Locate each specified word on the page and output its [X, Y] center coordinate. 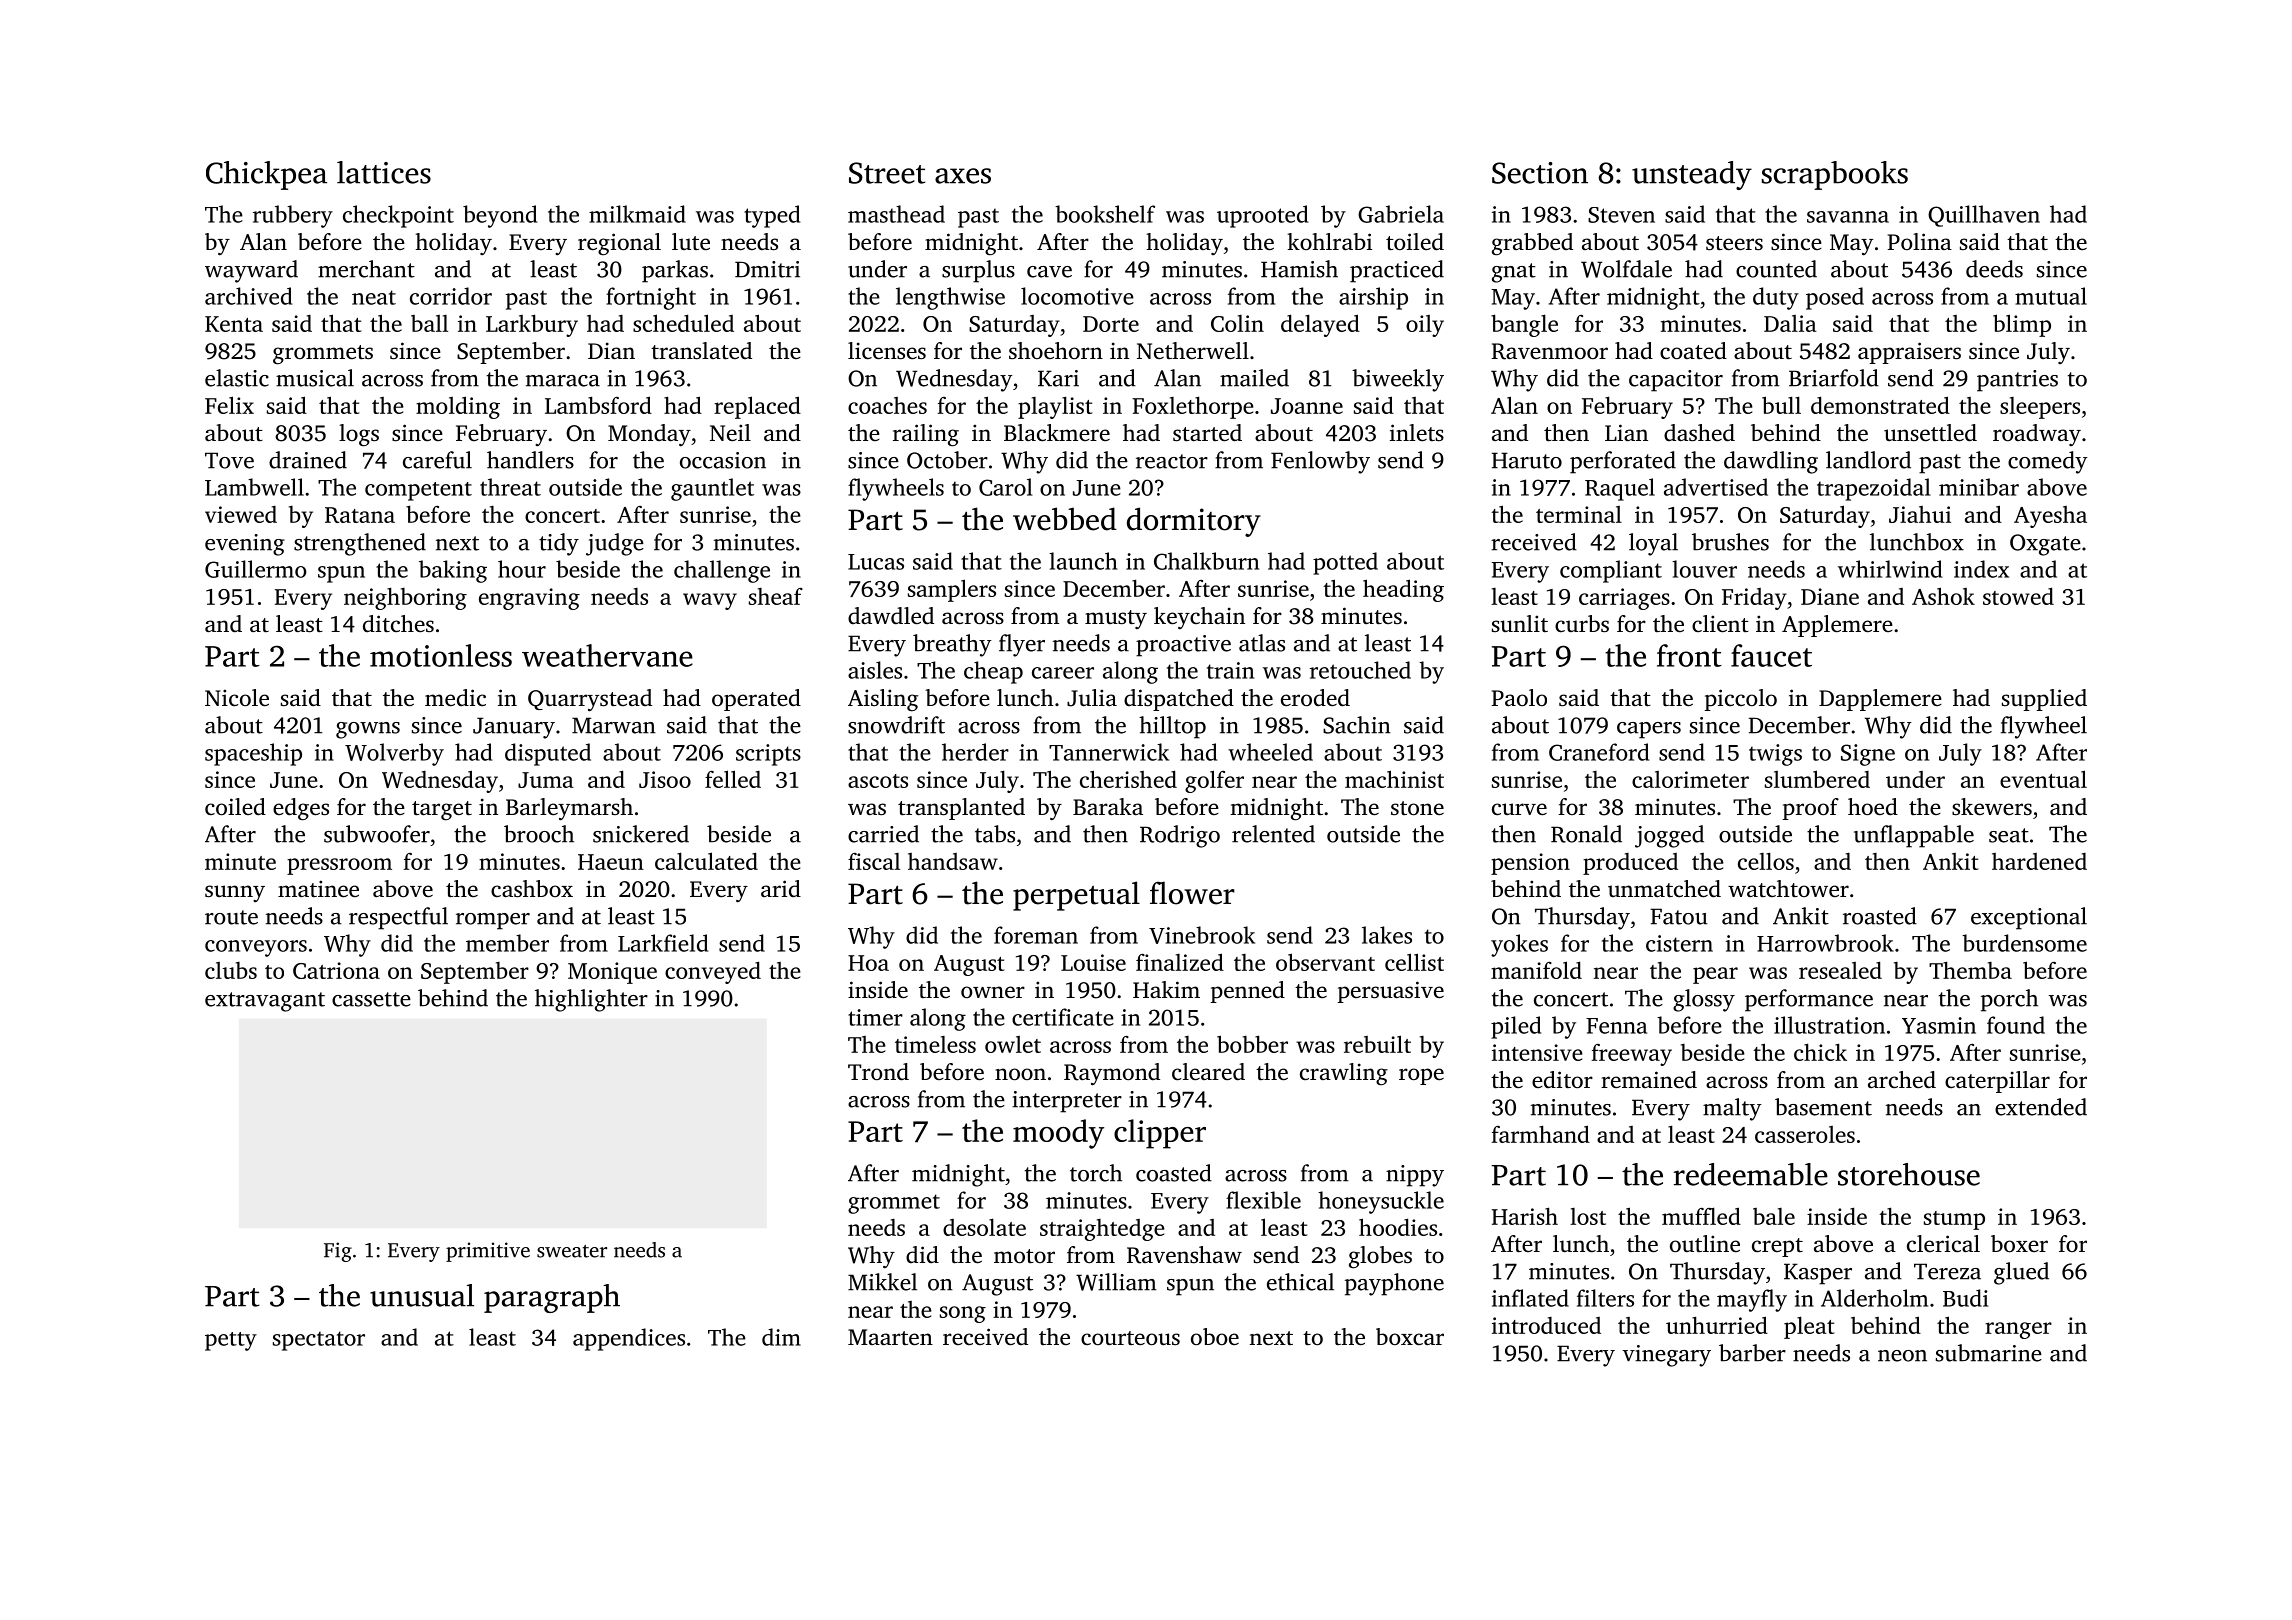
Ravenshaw [1184, 1255]
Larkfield [663, 943]
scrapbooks [1835, 175]
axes [963, 176]
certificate [1063, 1017]
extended [2041, 1107]
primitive [488, 1252]
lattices [384, 172]
